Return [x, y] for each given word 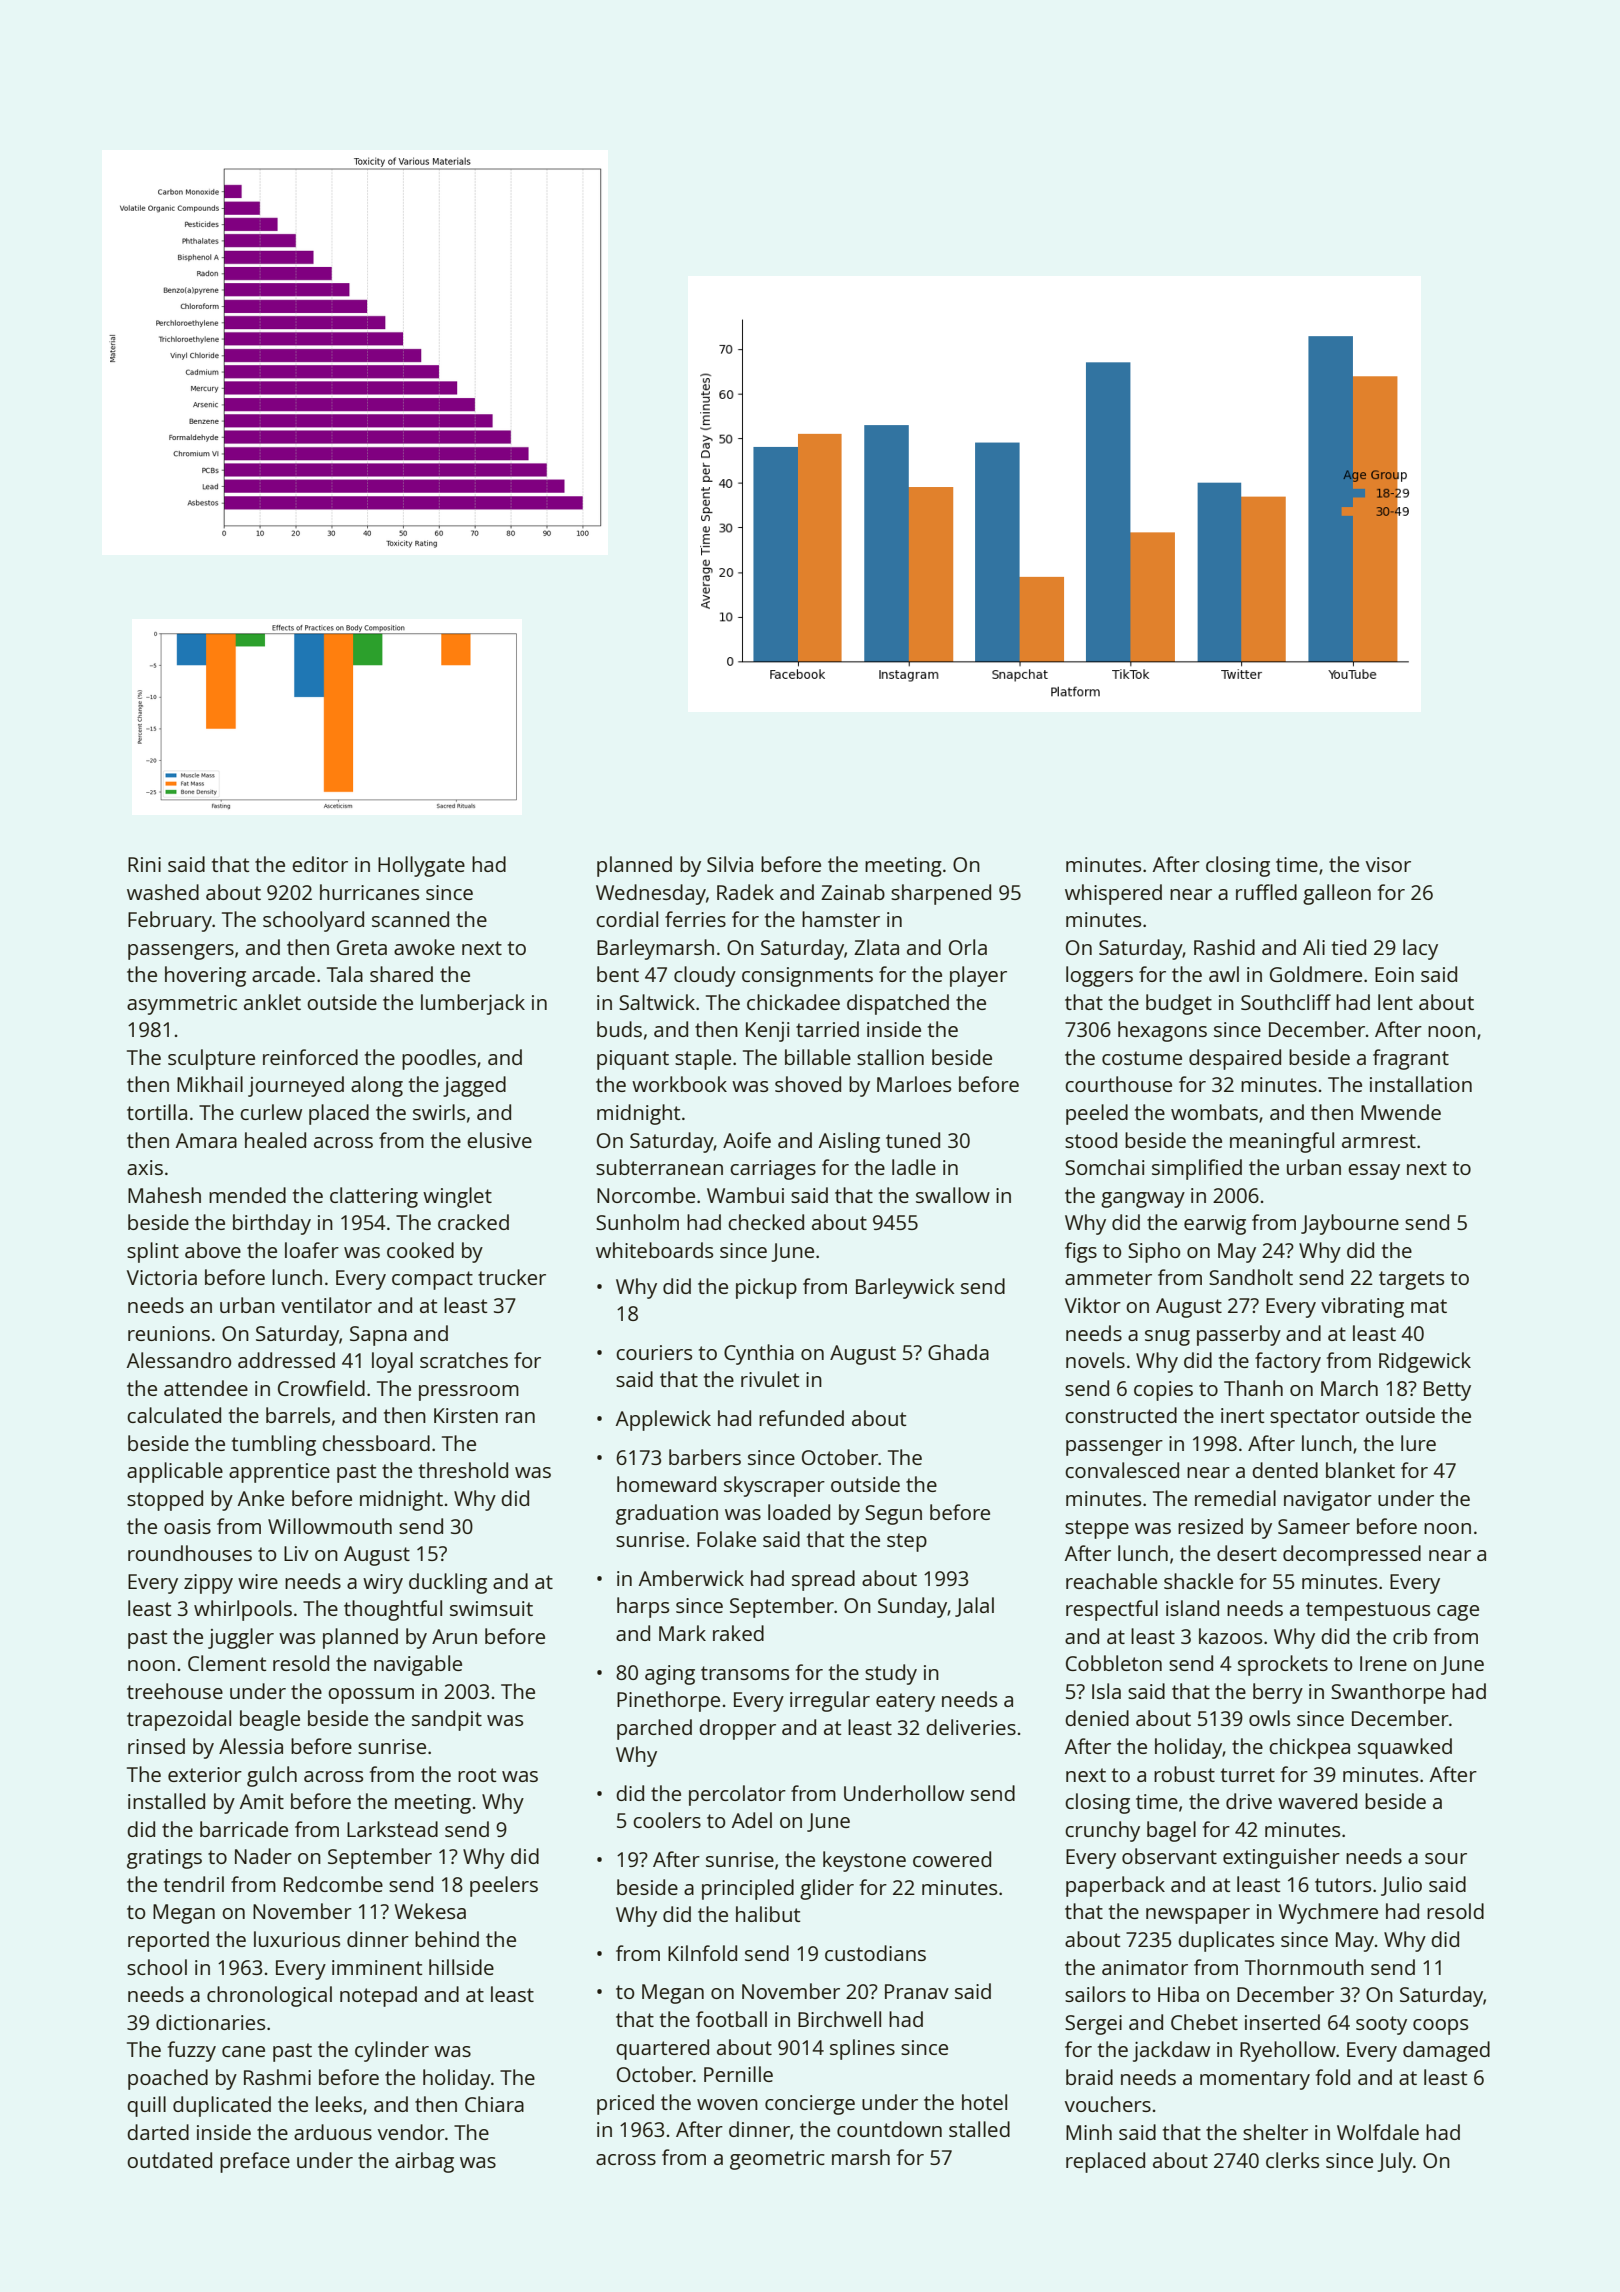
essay [1374, 1172]
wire [258, 1581]
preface [255, 2162]
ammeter [1108, 1278]
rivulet [770, 1379]
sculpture [211, 1059]
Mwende [1401, 1112]
